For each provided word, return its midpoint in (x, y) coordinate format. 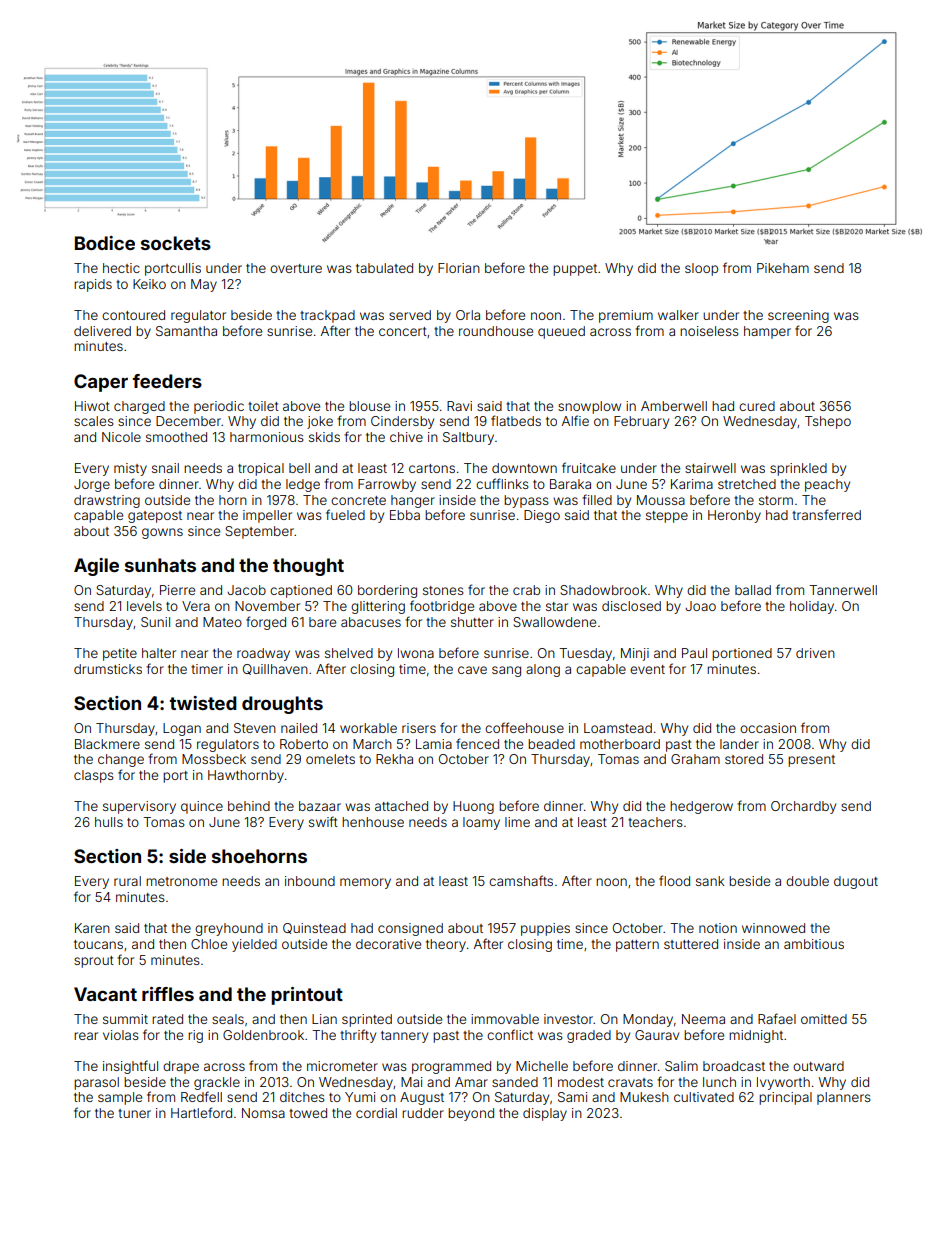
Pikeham (783, 268)
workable (368, 728)
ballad (753, 590)
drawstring (107, 501)
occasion (768, 728)
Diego (542, 516)
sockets (176, 243)
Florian (459, 268)
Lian (324, 1019)
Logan (182, 729)
